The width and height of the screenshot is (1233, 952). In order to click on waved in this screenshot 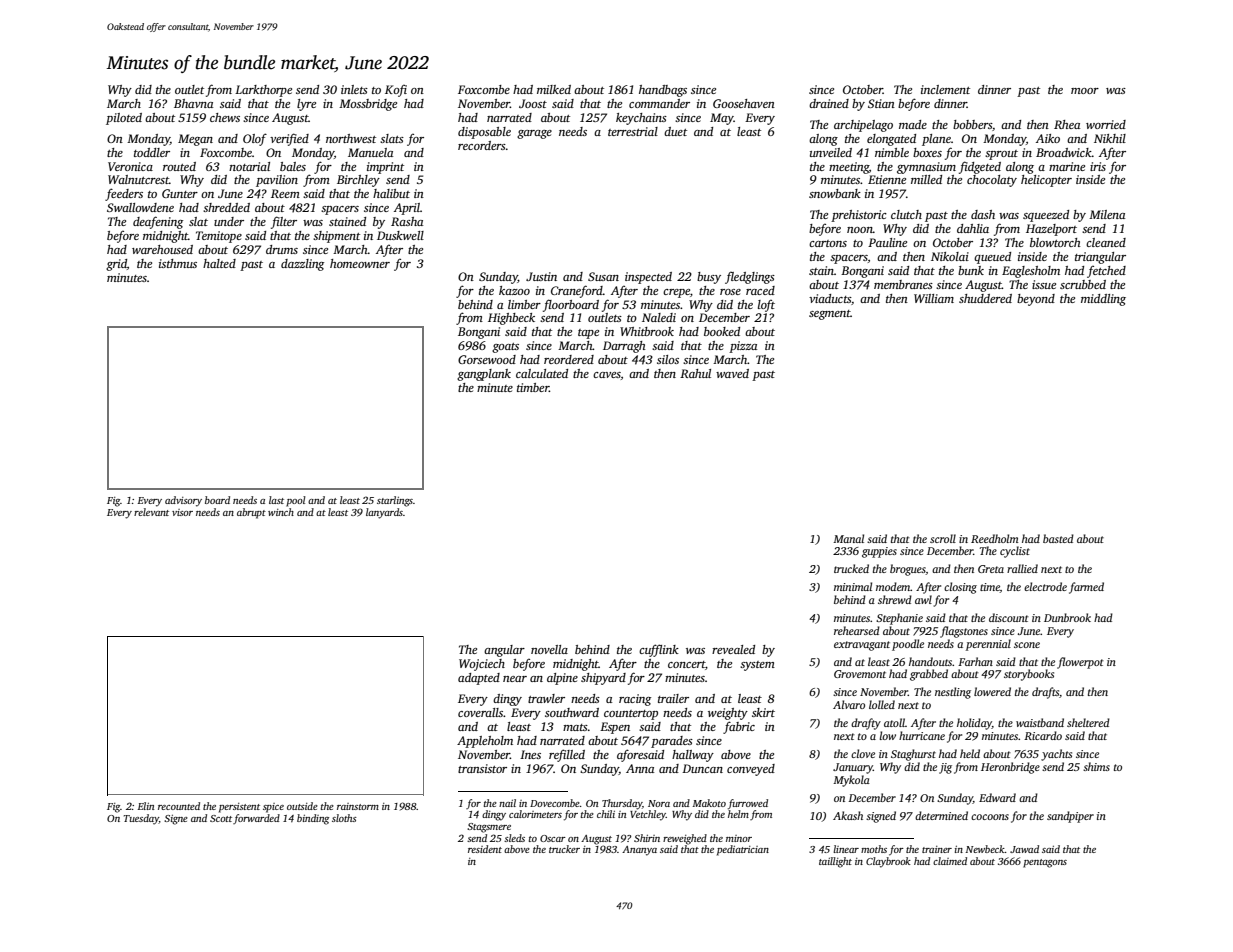, I will do `click(732, 373)`.
